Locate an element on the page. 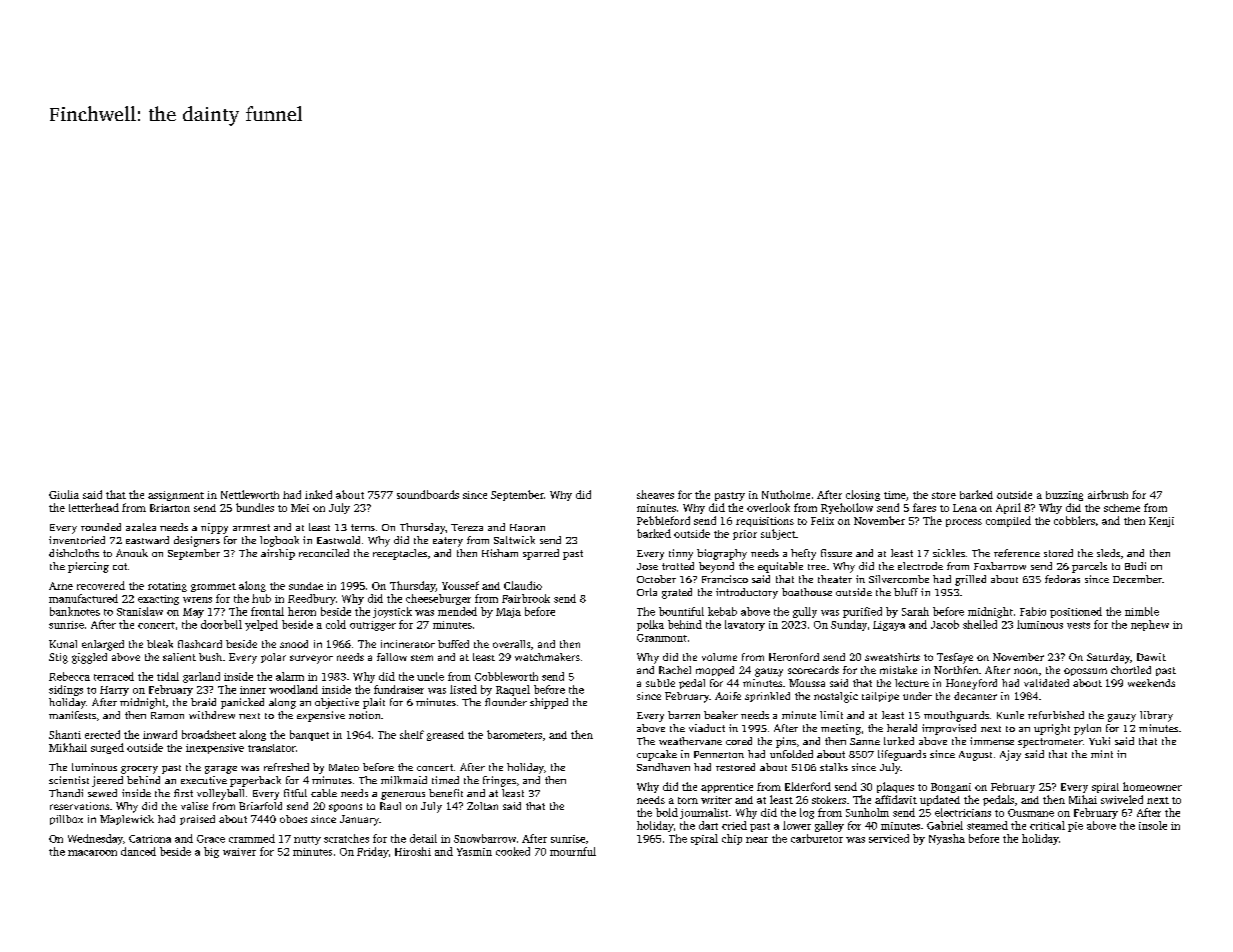  Zoltan is located at coordinates (482, 806).
